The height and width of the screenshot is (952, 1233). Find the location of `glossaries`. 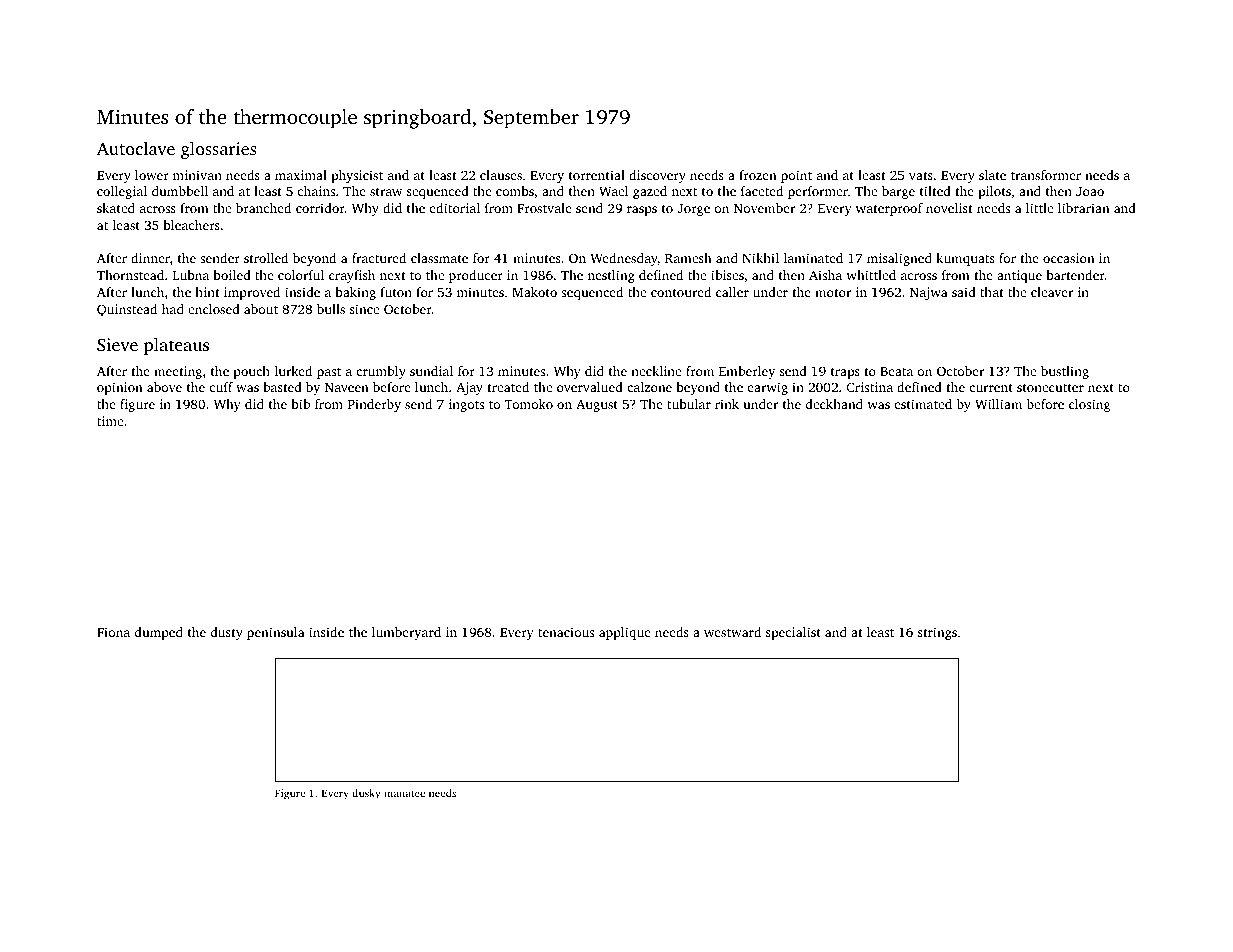

glossaries is located at coordinates (218, 150).
